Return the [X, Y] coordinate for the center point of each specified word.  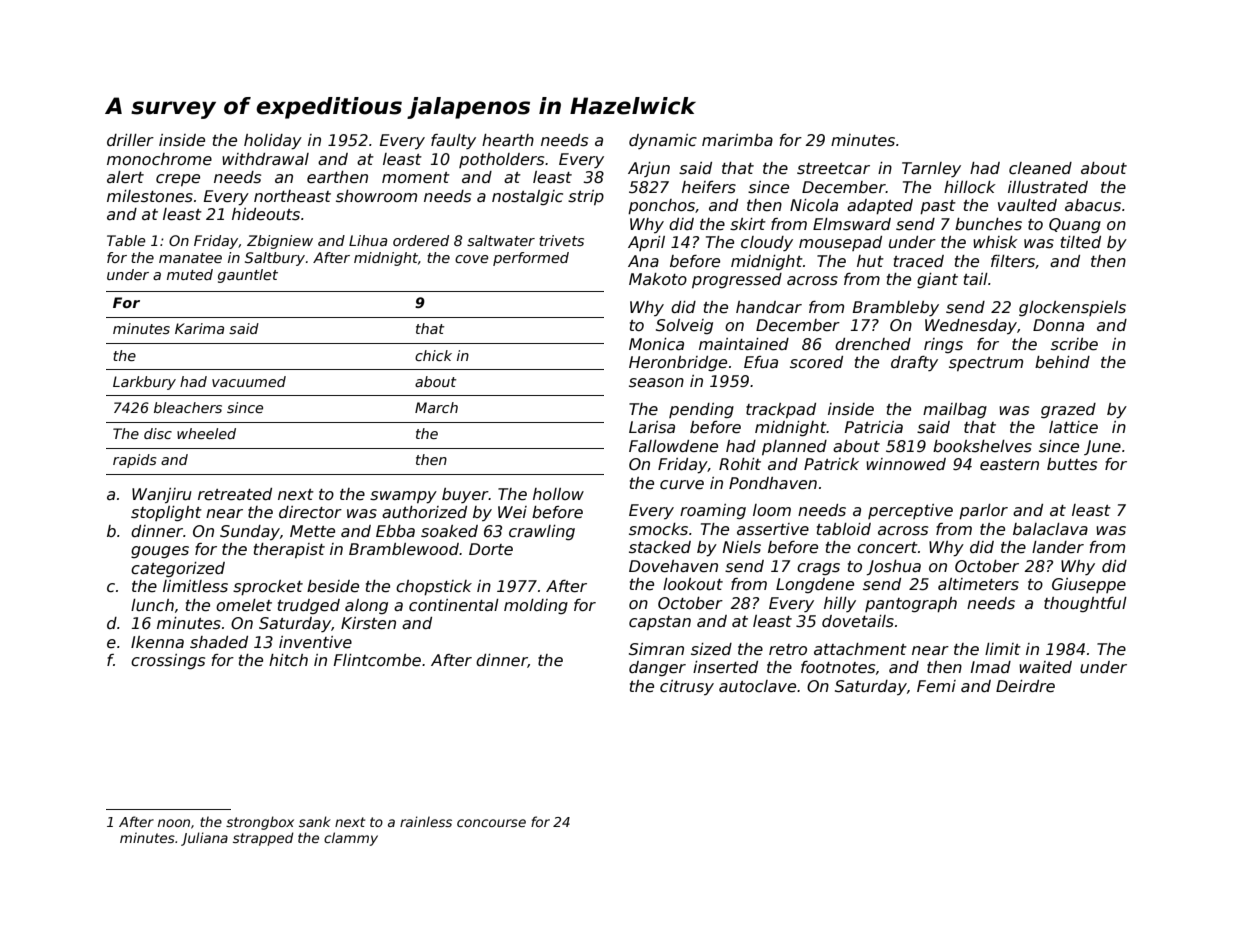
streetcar [833, 169]
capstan [660, 623]
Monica [656, 344]
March [436, 407]
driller [130, 140]
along [366, 606]
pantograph [911, 604]
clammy [351, 839]
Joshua [894, 567]
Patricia [874, 427]
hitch [288, 660]
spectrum [986, 364]
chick [433, 355]
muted [190, 274]
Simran [656, 649]
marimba [737, 140]
